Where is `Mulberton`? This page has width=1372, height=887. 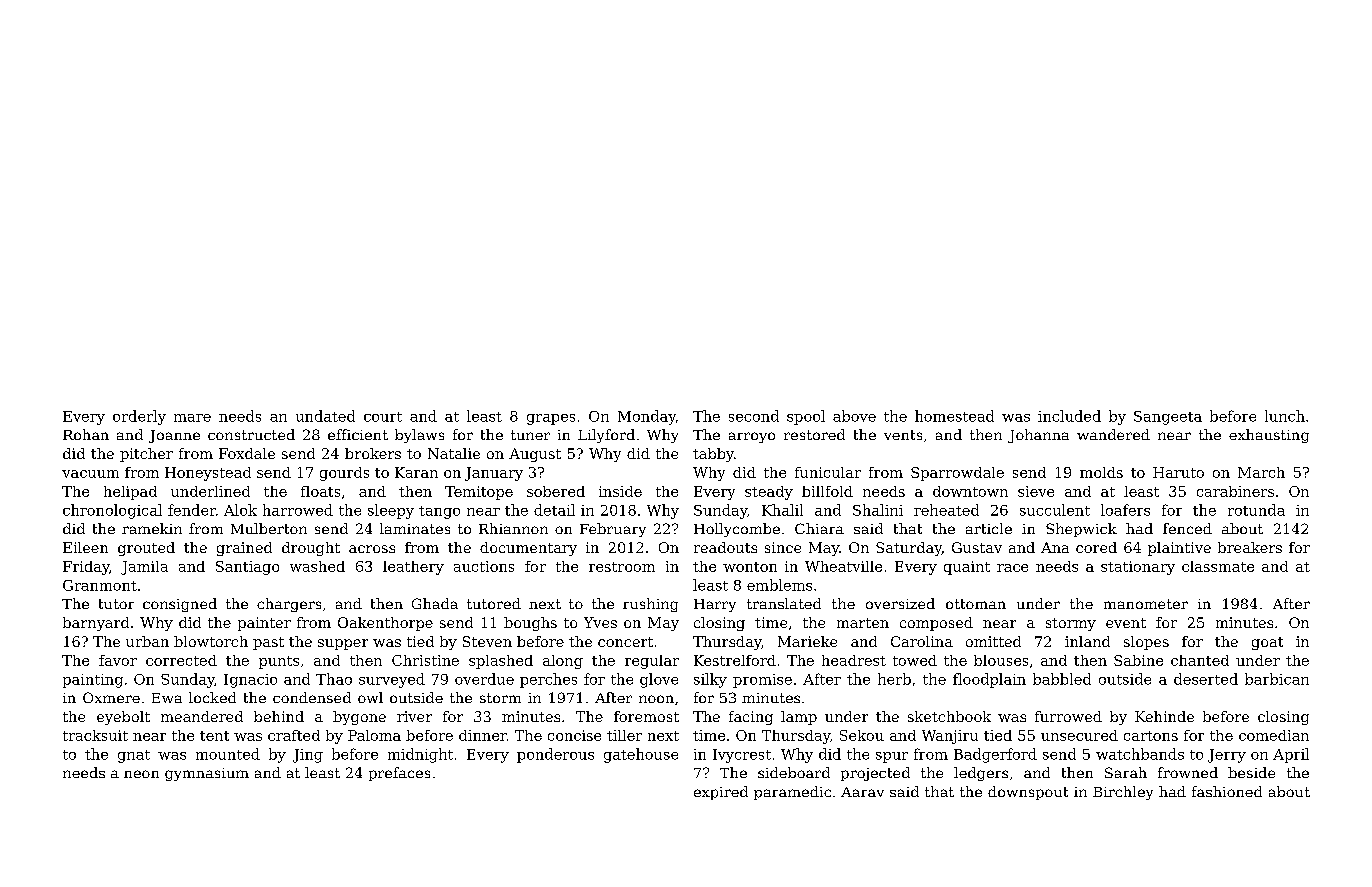 Mulberton is located at coordinates (269, 528).
